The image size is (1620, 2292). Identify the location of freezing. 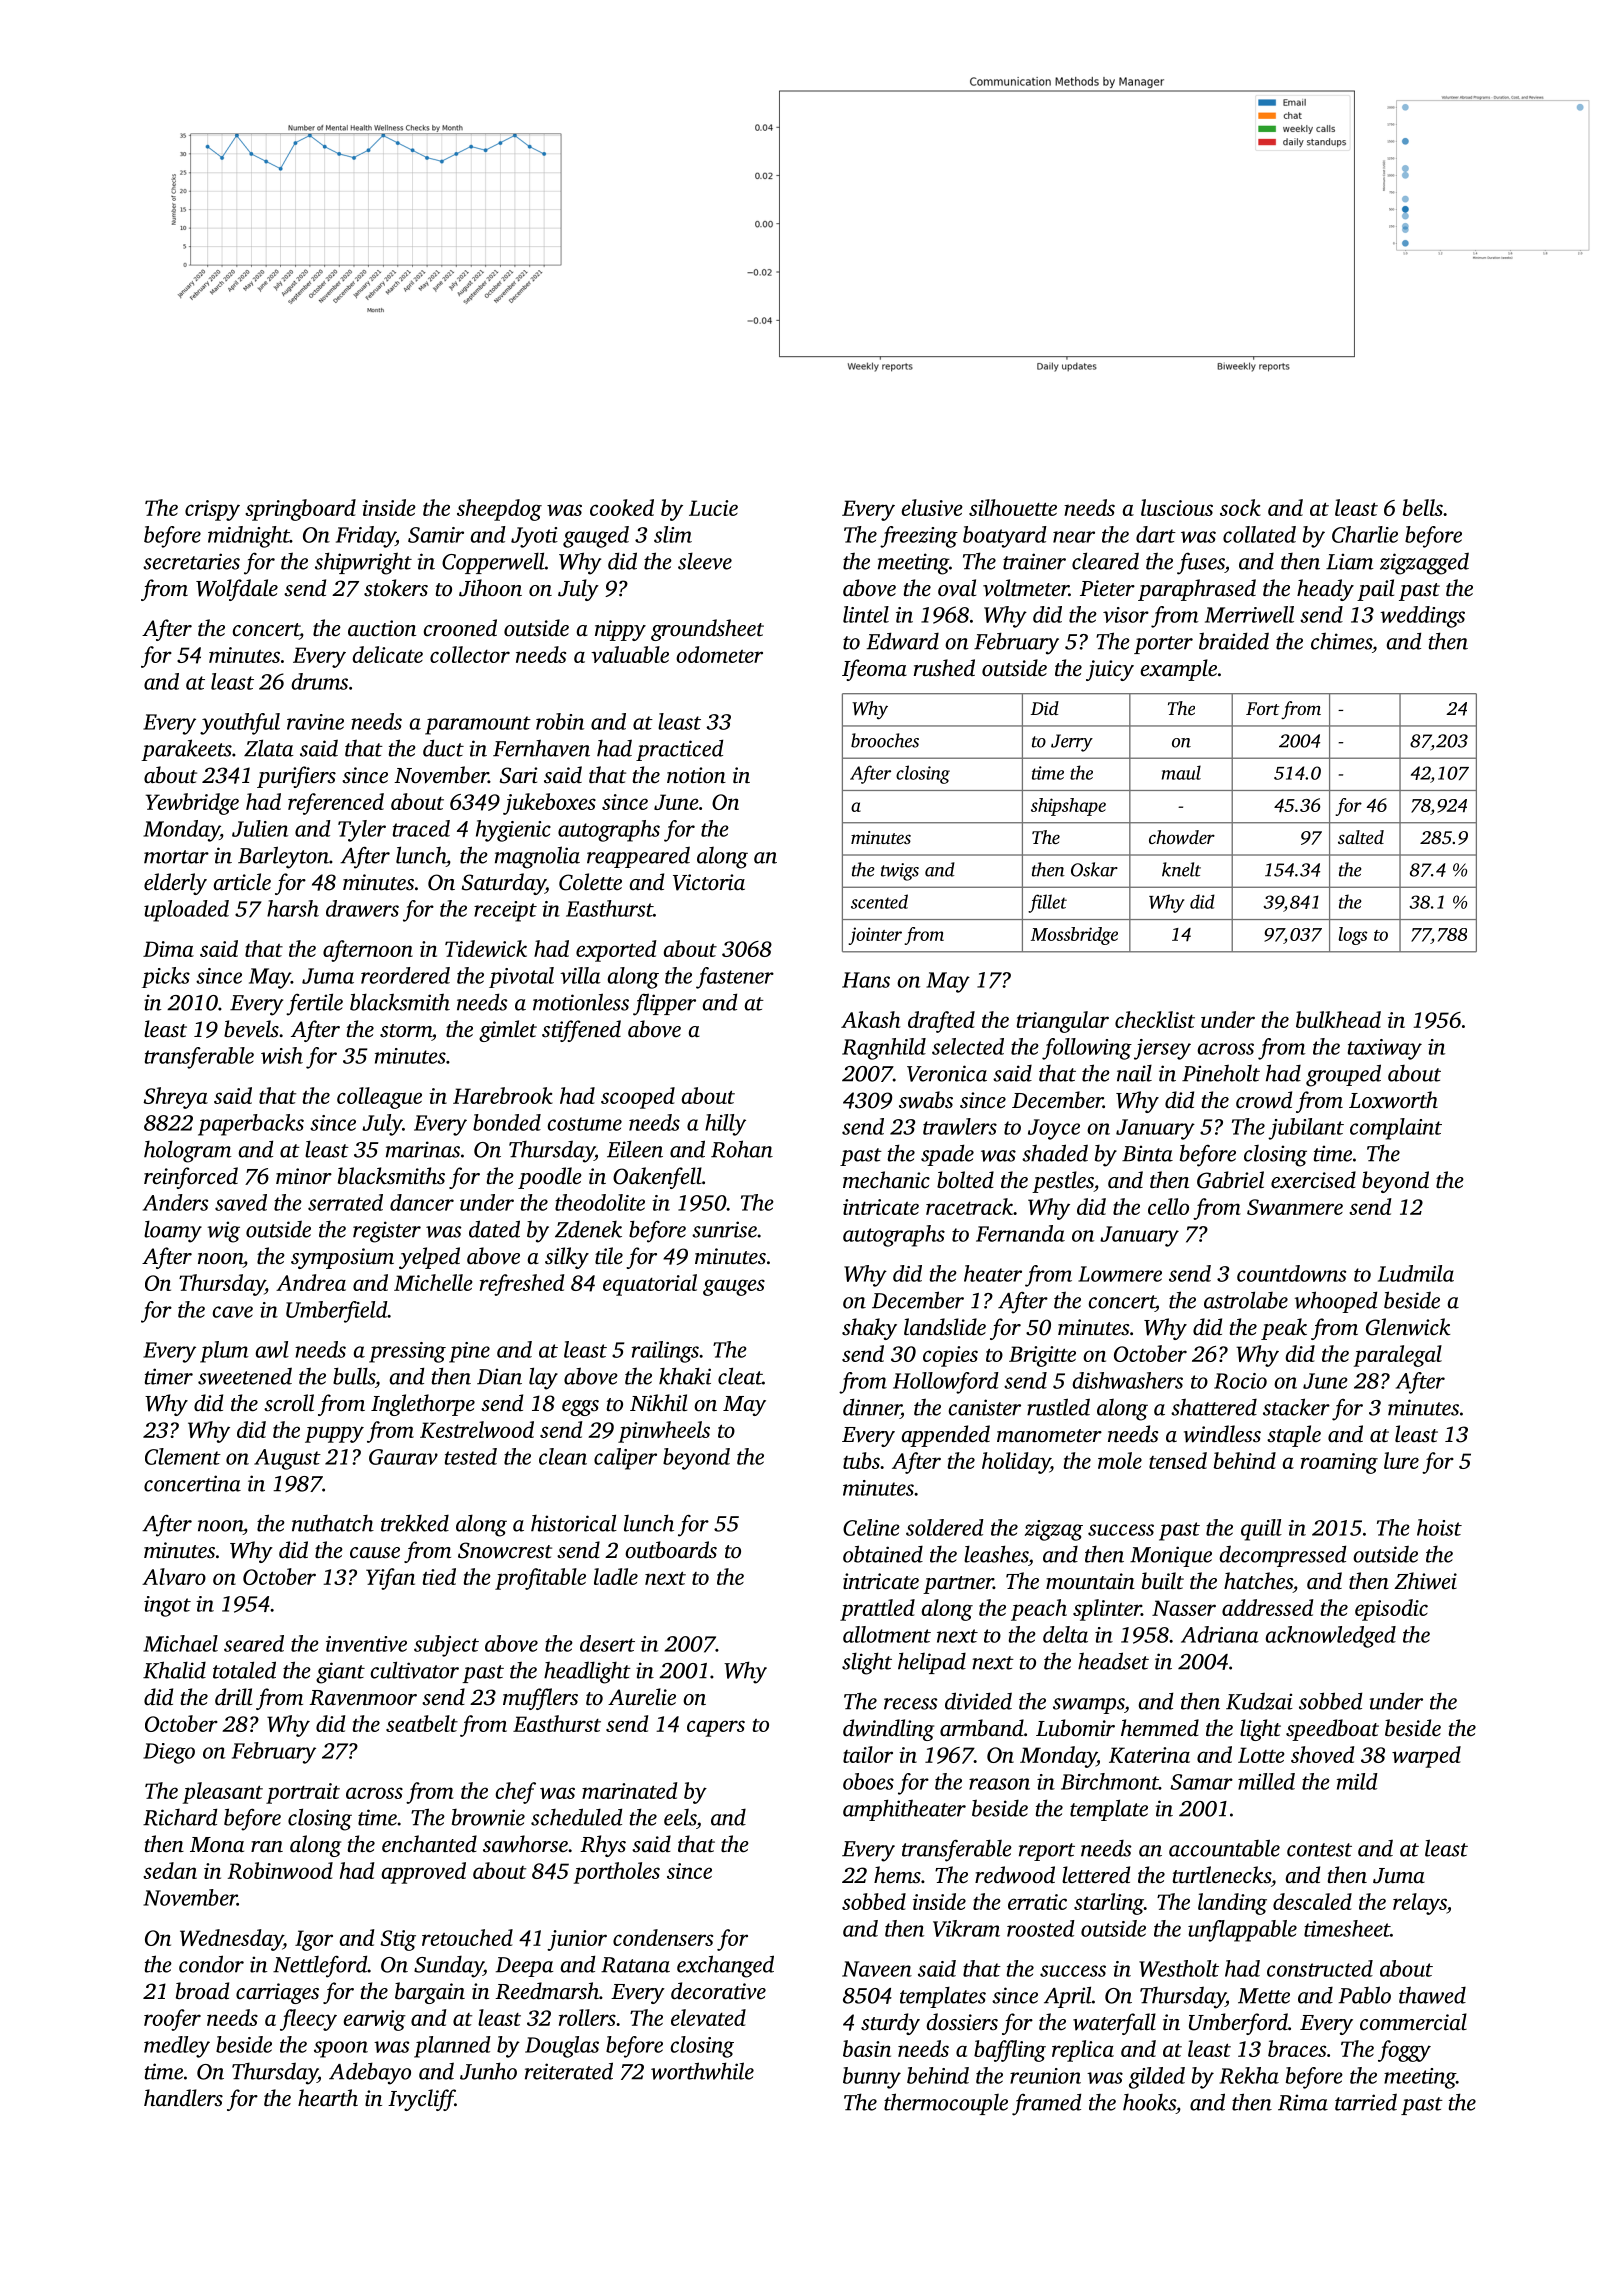
(919, 537).
